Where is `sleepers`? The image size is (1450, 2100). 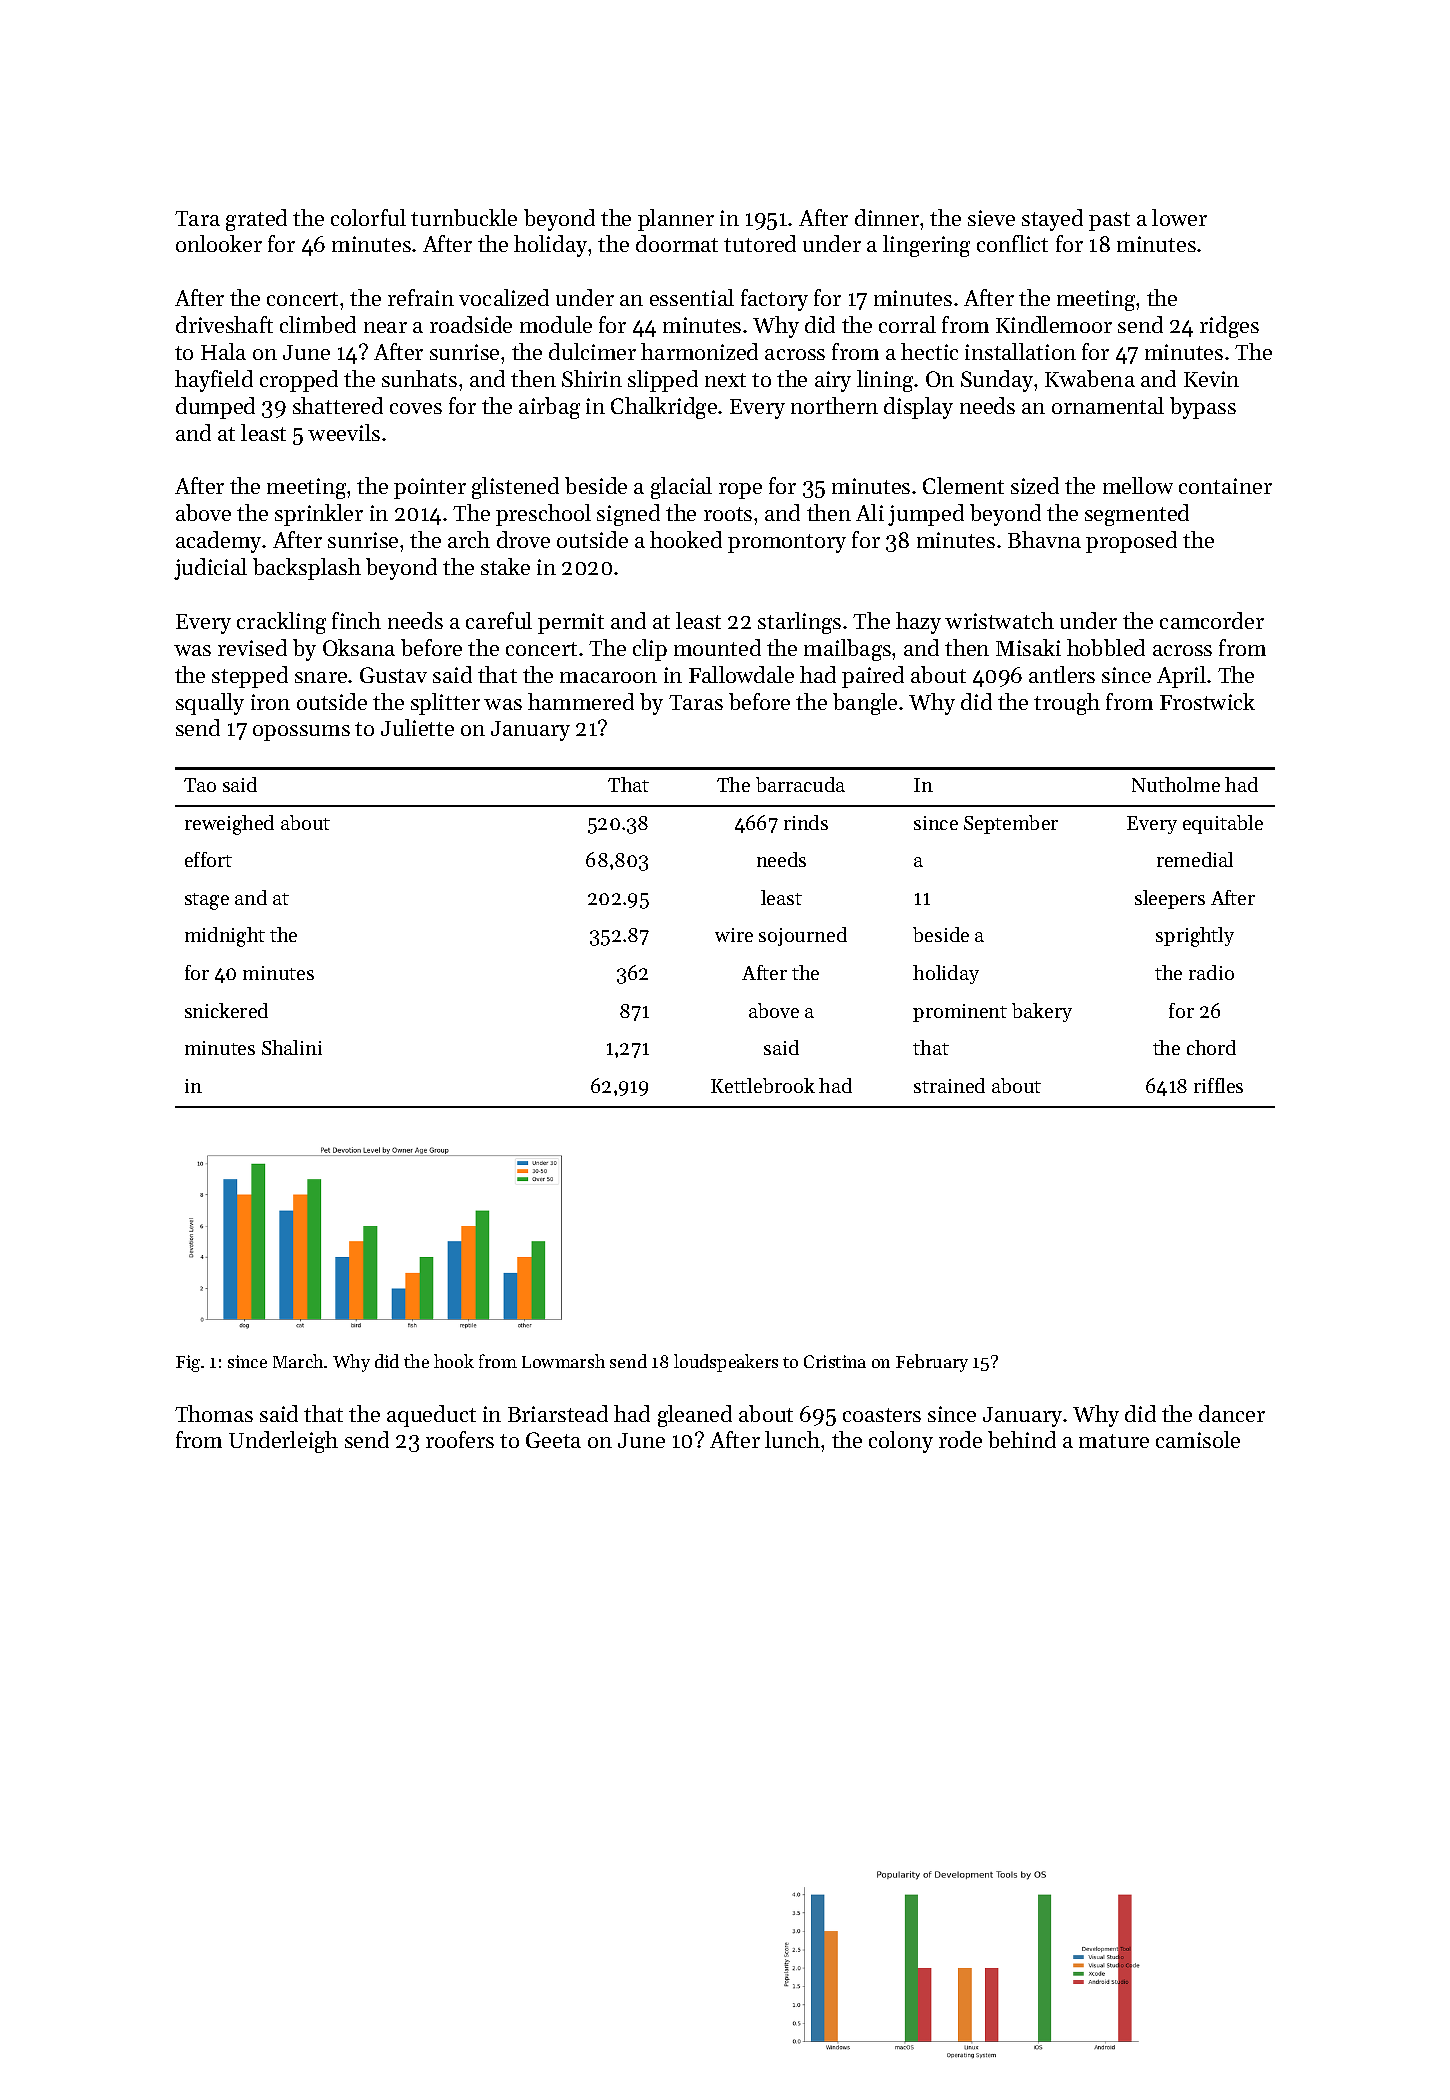 sleepers is located at coordinates (1170, 899).
